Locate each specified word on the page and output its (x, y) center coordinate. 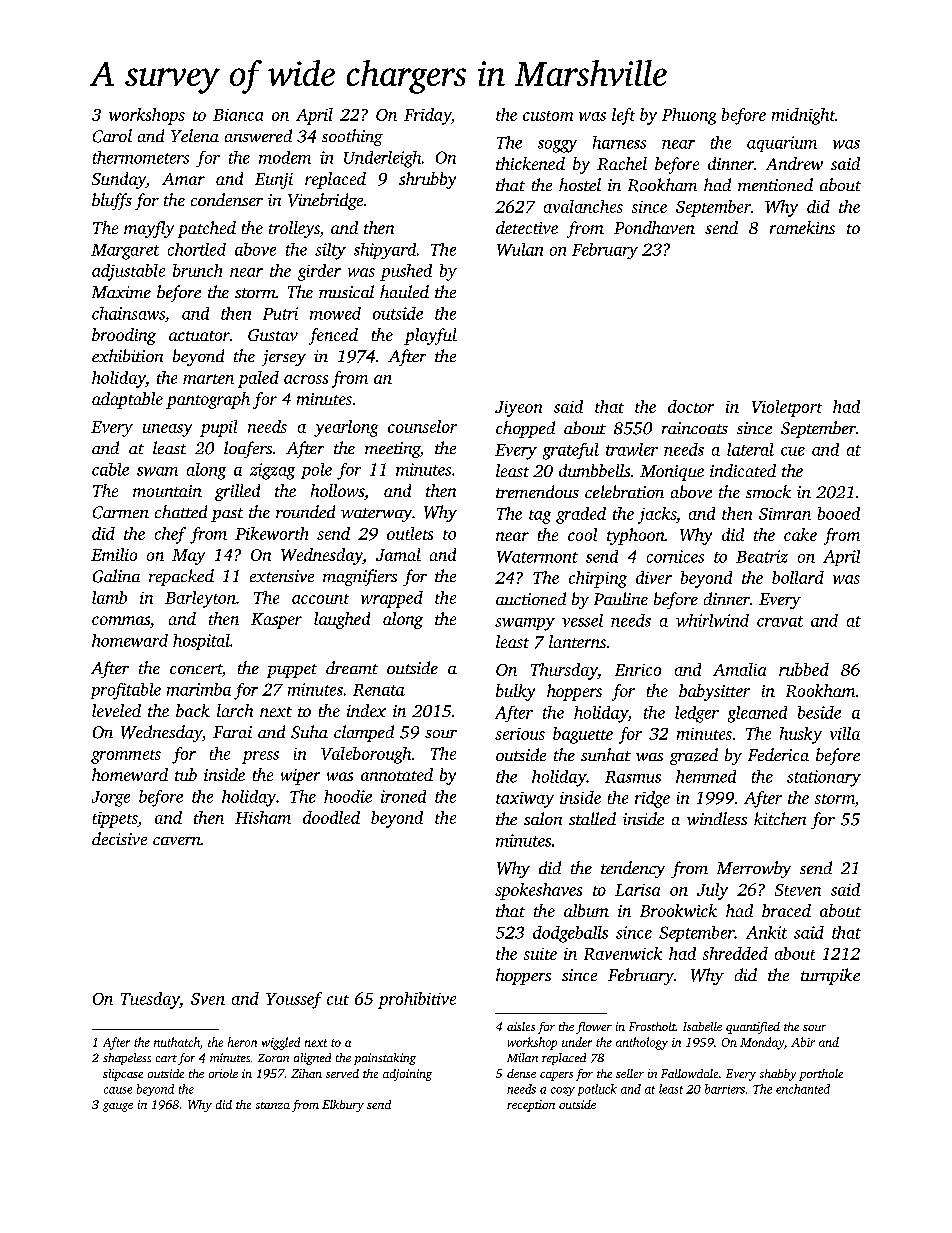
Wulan (520, 249)
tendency (633, 869)
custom (548, 116)
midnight (803, 116)
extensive (282, 576)
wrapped (392, 599)
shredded (735, 953)
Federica (778, 754)
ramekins (802, 227)
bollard (798, 577)
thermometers (141, 157)
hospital (201, 642)
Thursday (564, 671)
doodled (331, 817)
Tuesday (150, 1000)
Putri (280, 313)
